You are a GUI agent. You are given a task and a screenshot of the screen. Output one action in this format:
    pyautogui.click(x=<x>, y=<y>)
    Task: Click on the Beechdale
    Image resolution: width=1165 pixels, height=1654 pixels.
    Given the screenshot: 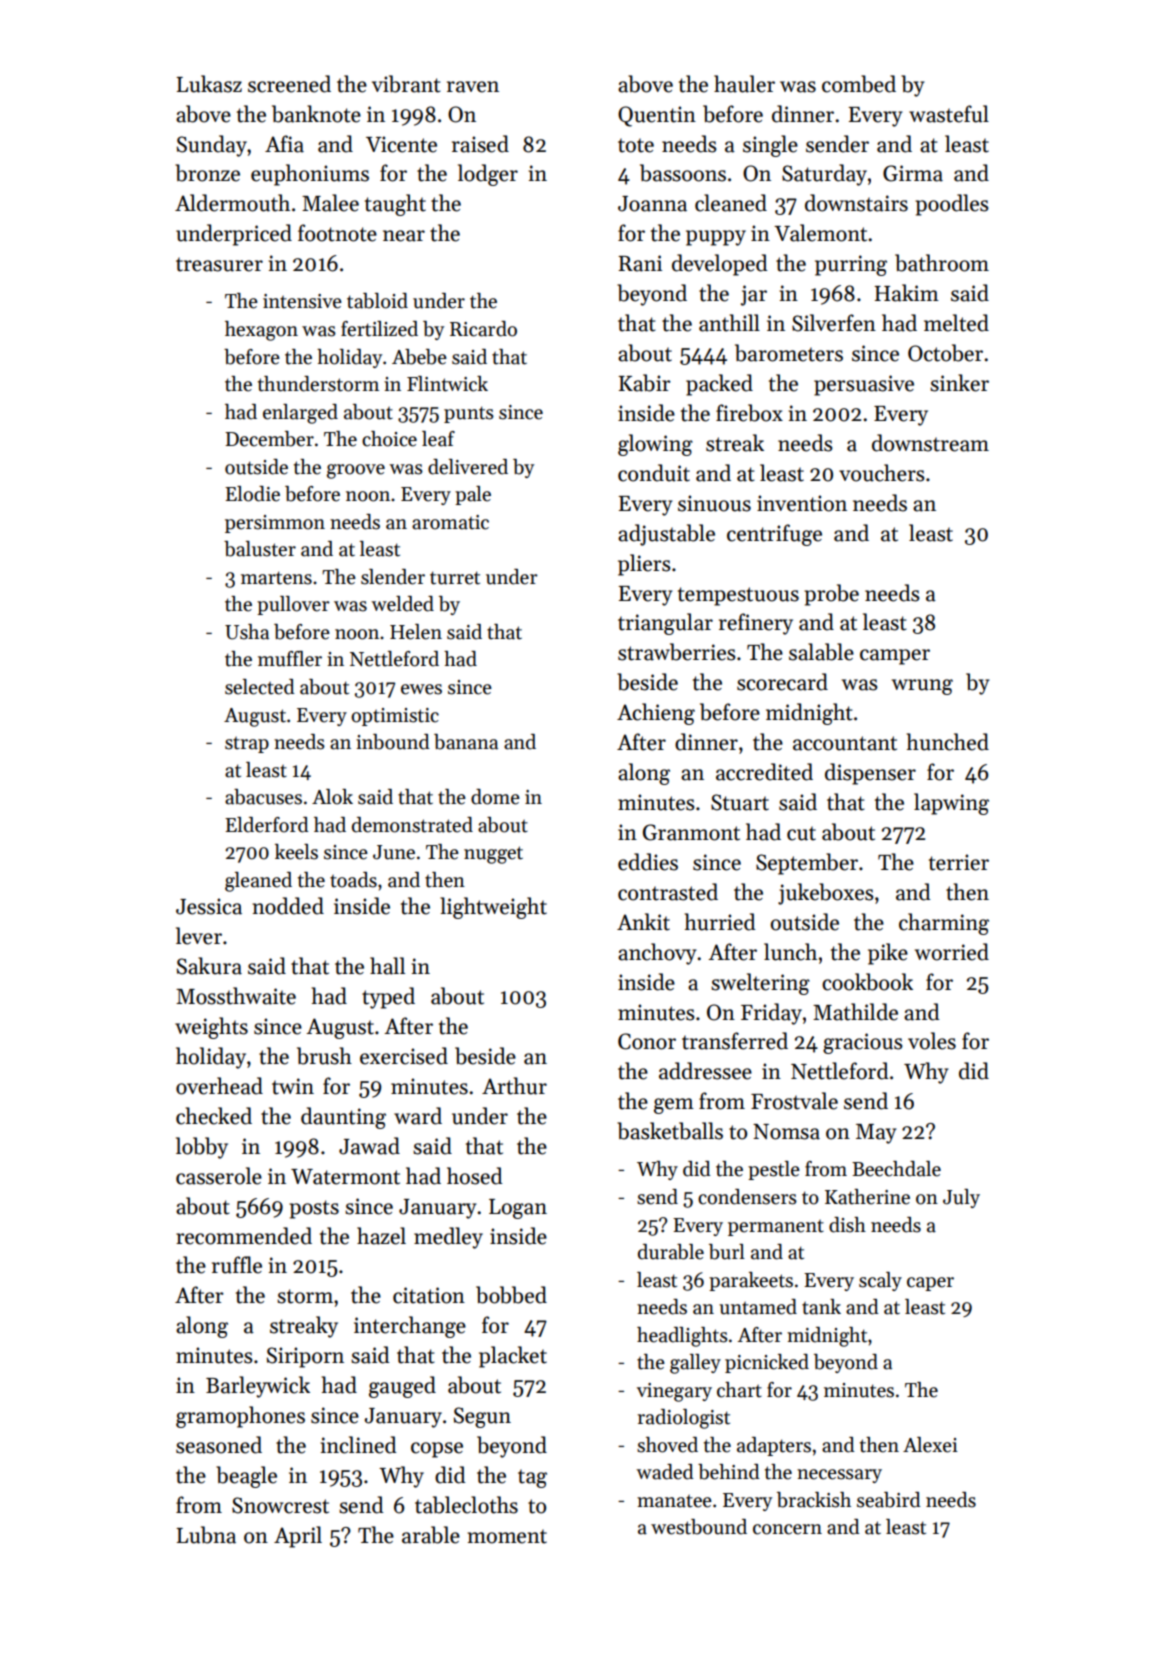 What is the action you would take?
    pyautogui.click(x=896, y=1169)
